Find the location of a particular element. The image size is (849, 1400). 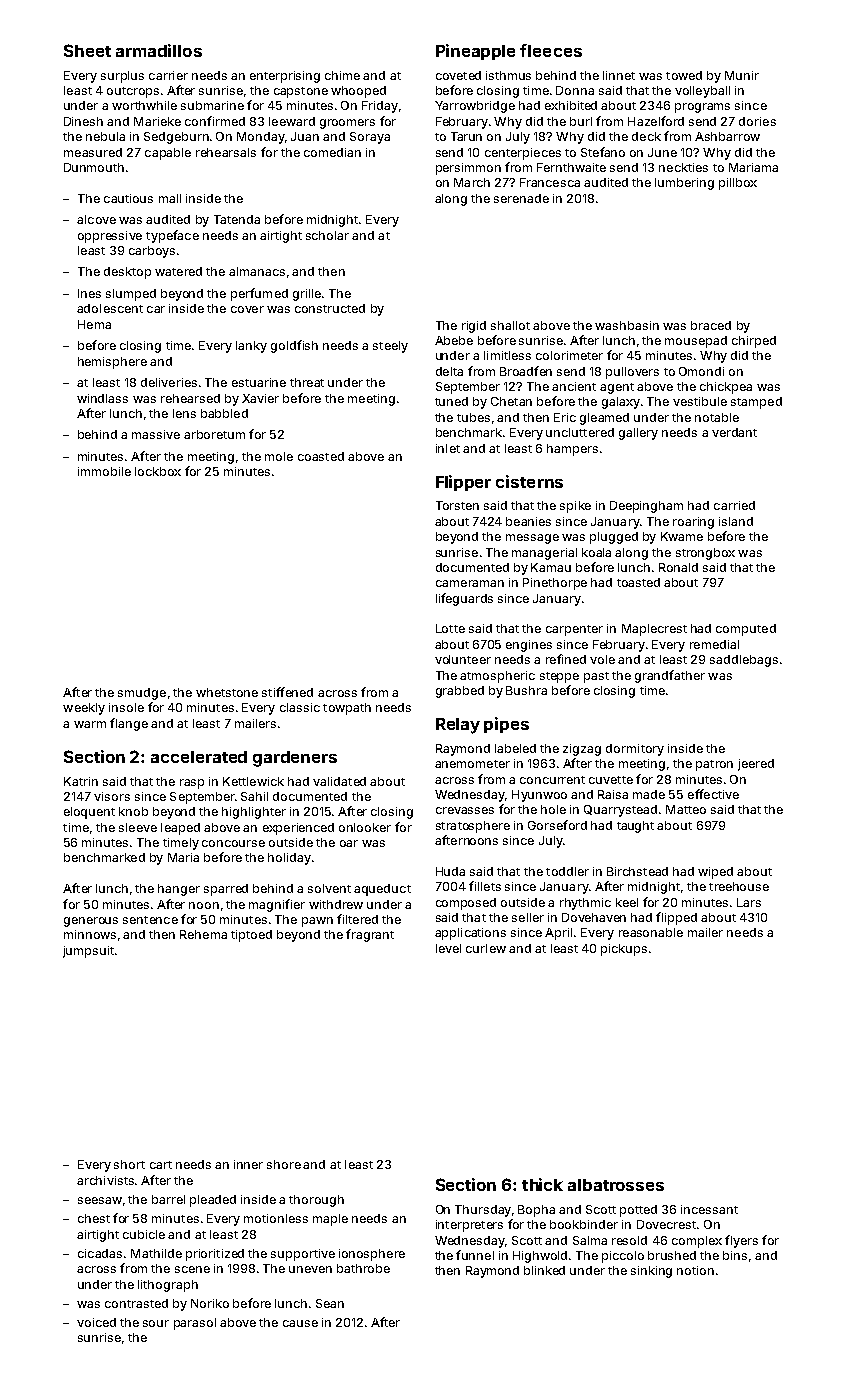

Sheet is located at coordinates (87, 50).
